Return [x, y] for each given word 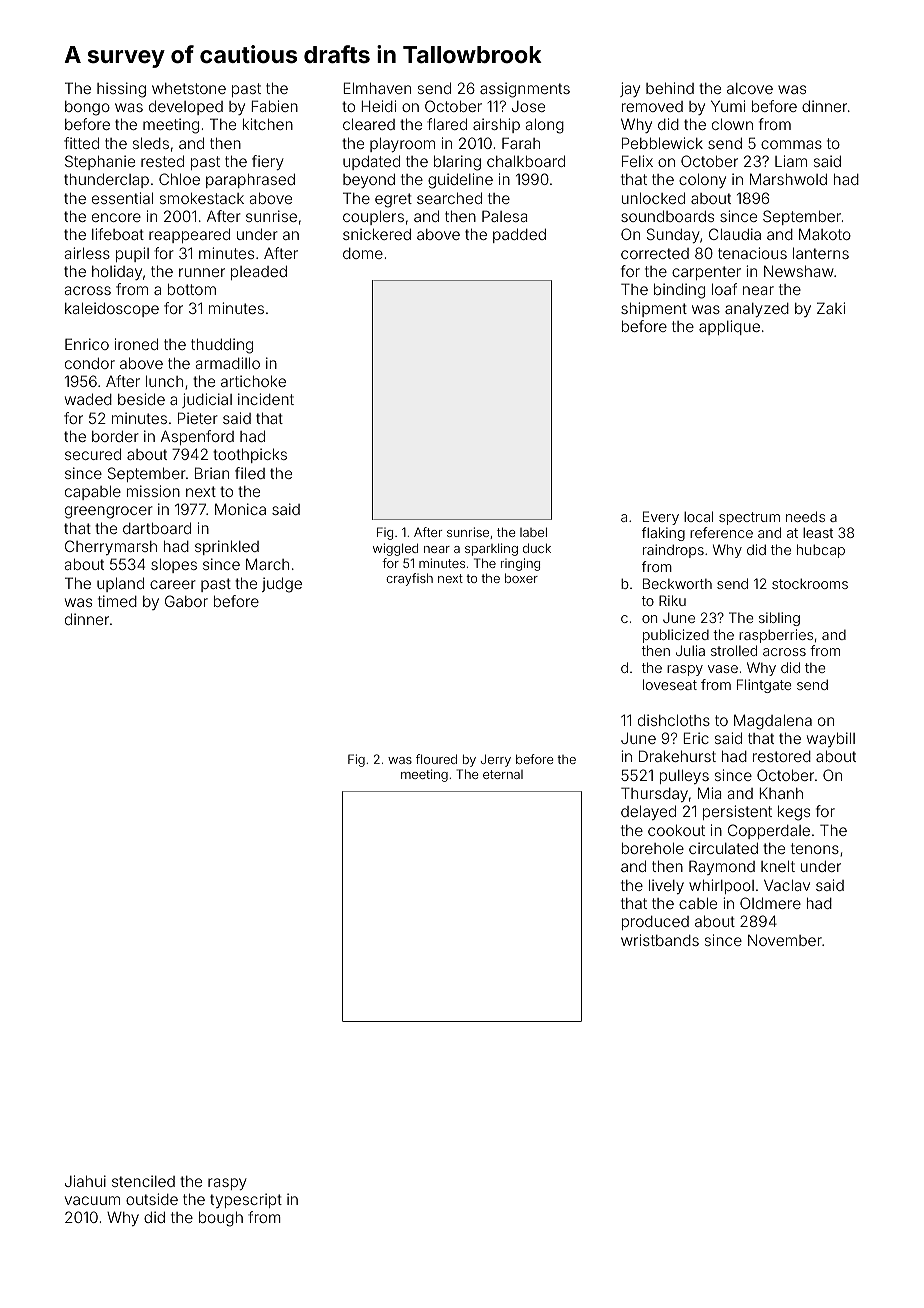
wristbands [660, 940]
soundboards [667, 216]
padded [519, 235]
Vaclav [787, 885]
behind [670, 88]
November [785, 940]
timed [117, 601]
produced [655, 923]
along [545, 126]
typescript [246, 1200]
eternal [503, 774]
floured [436, 759]
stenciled [143, 1181]
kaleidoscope [112, 309]
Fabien [274, 106]
